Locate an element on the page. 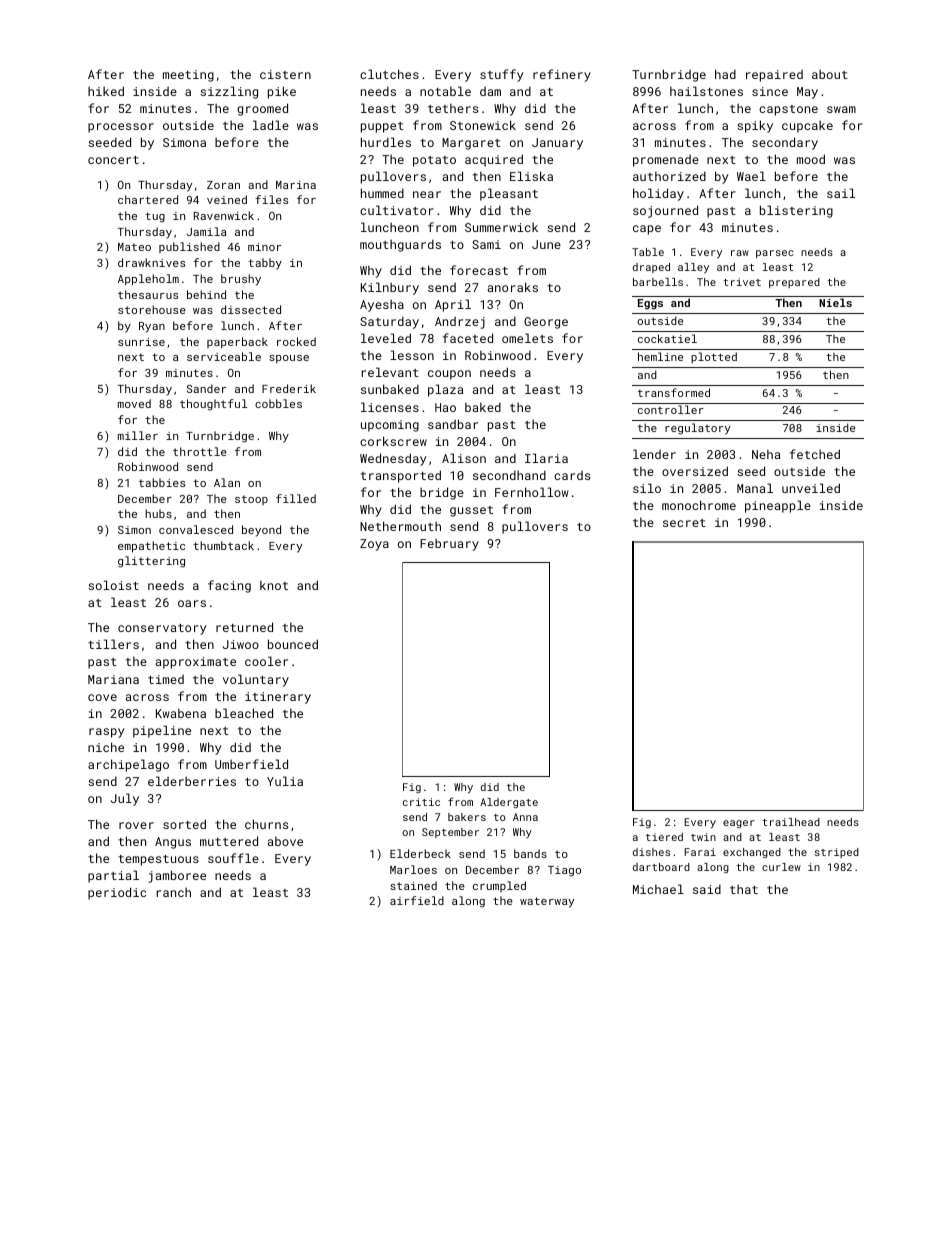 The image size is (952, 1233). forecast is located at coordinates (479, 270).
